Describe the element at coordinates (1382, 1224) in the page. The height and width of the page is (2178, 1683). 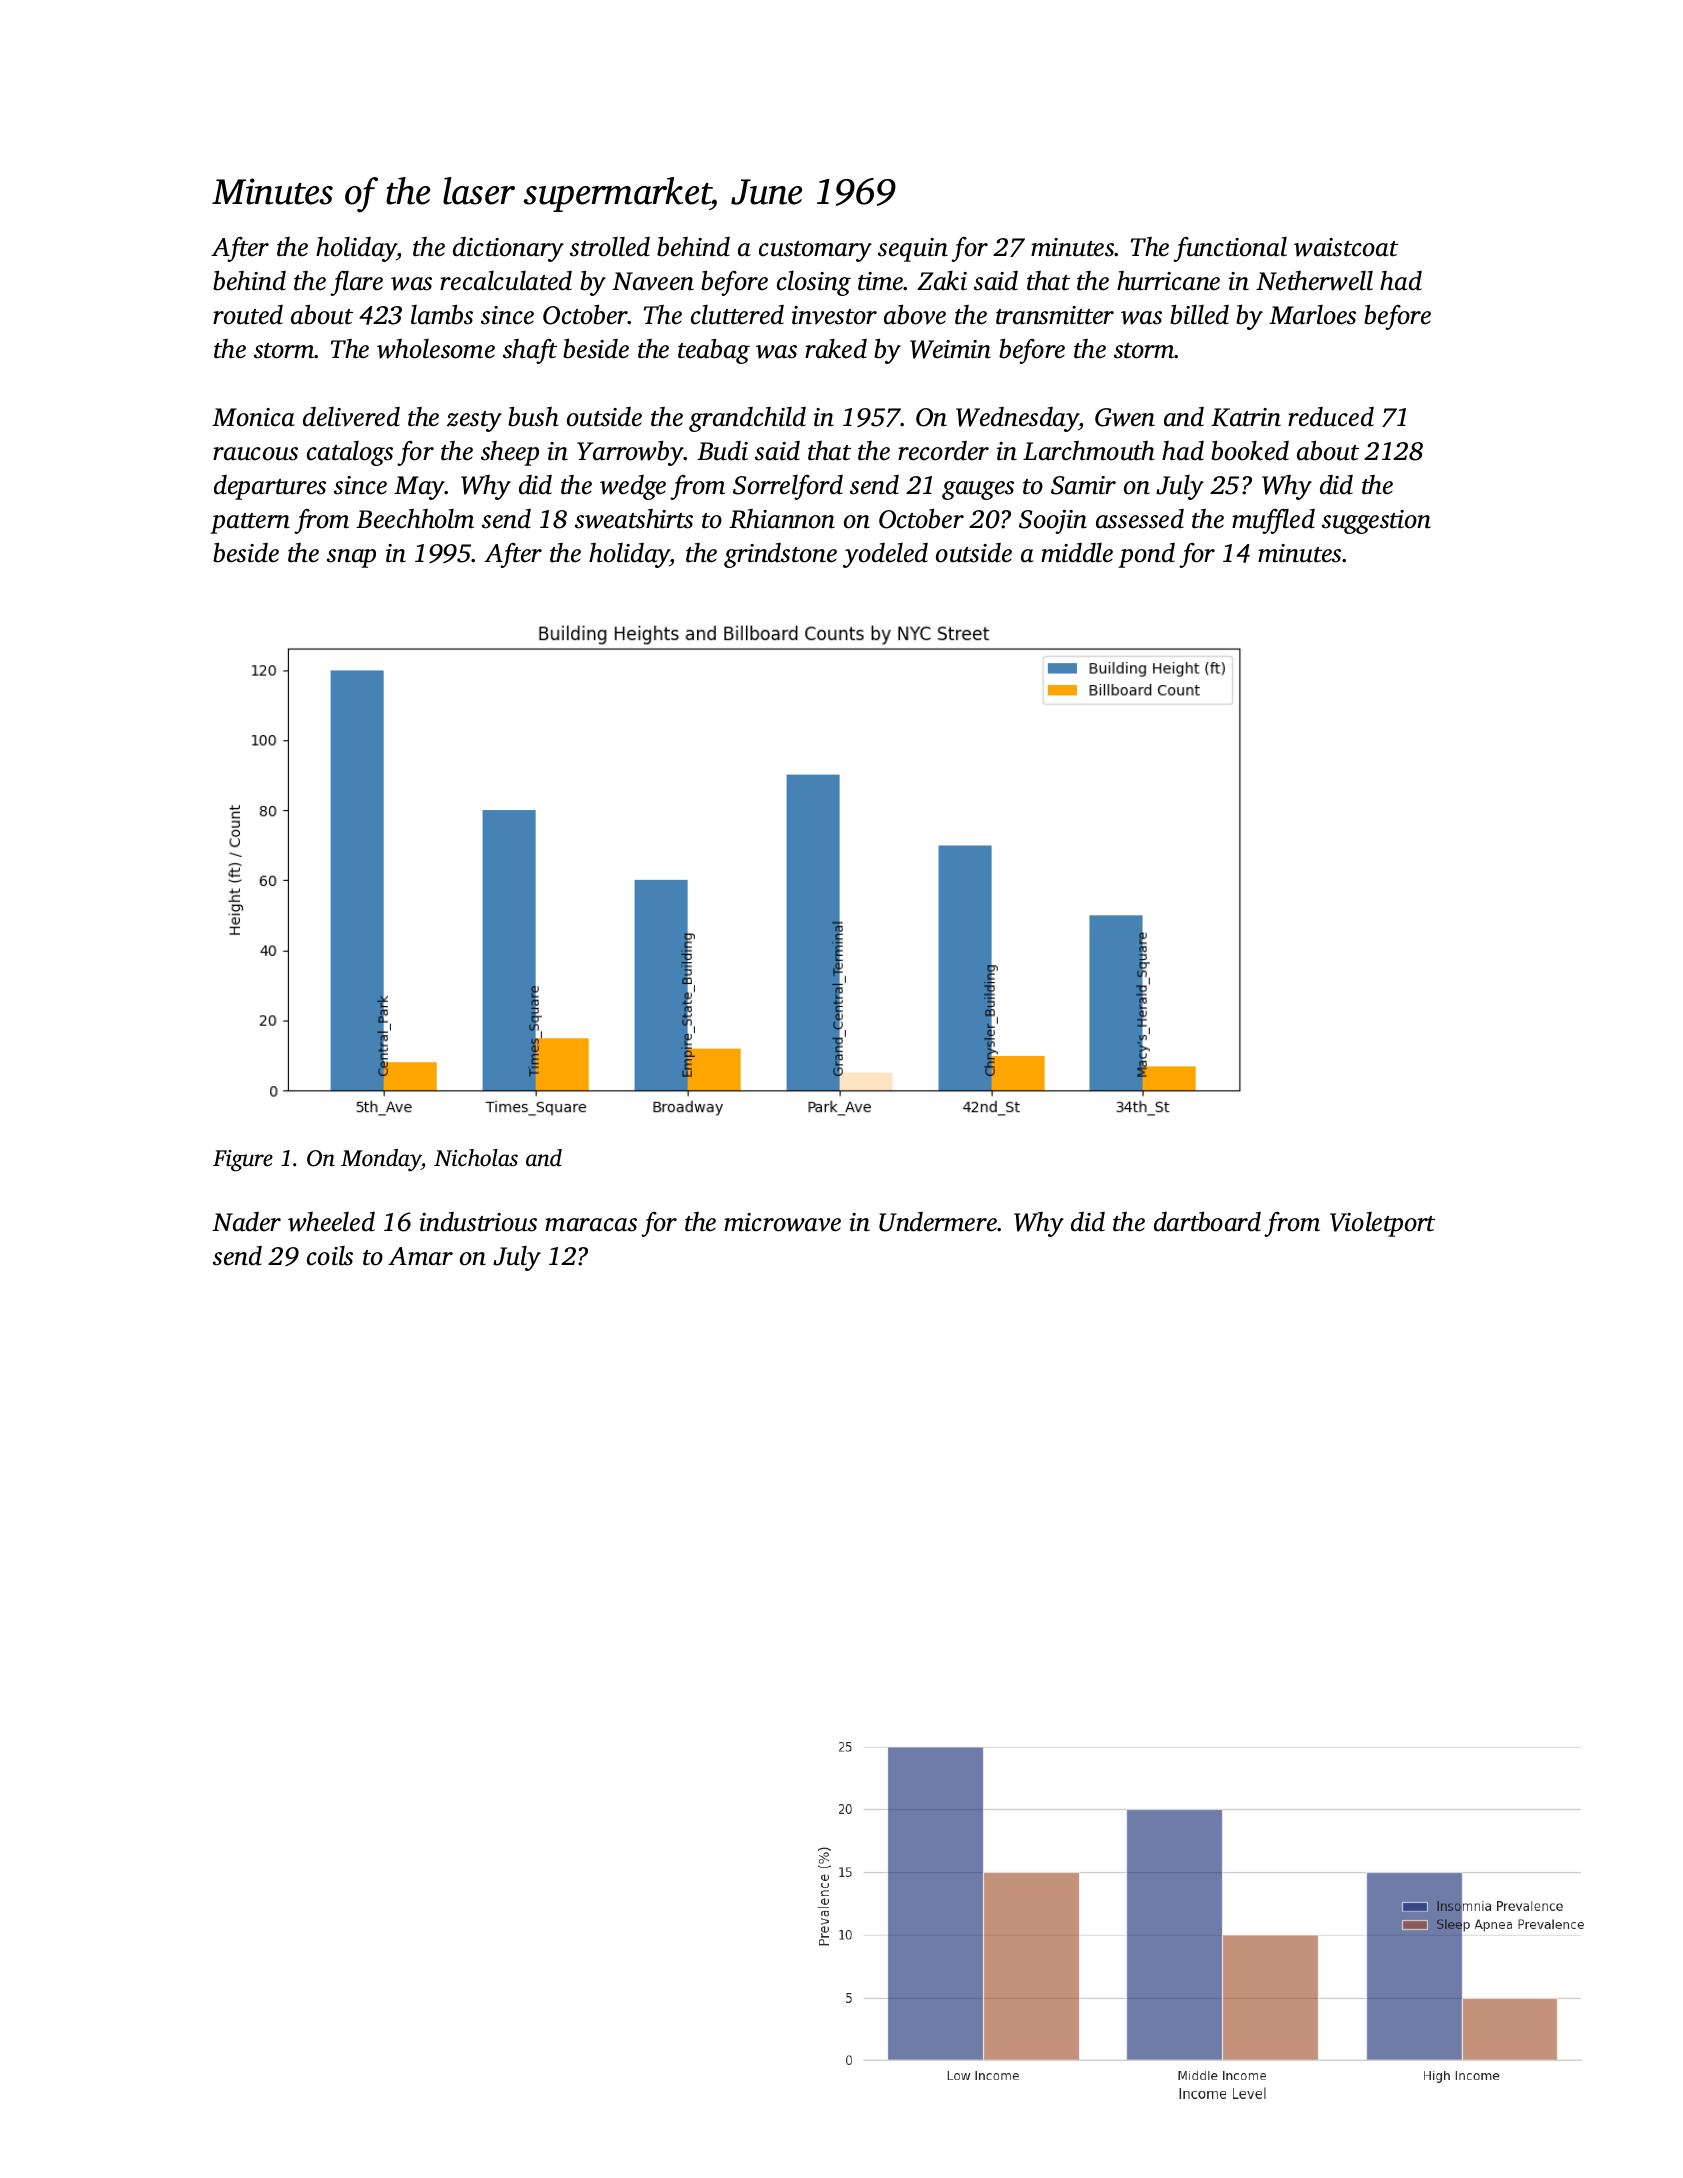
I see `Violetport` at that location.
